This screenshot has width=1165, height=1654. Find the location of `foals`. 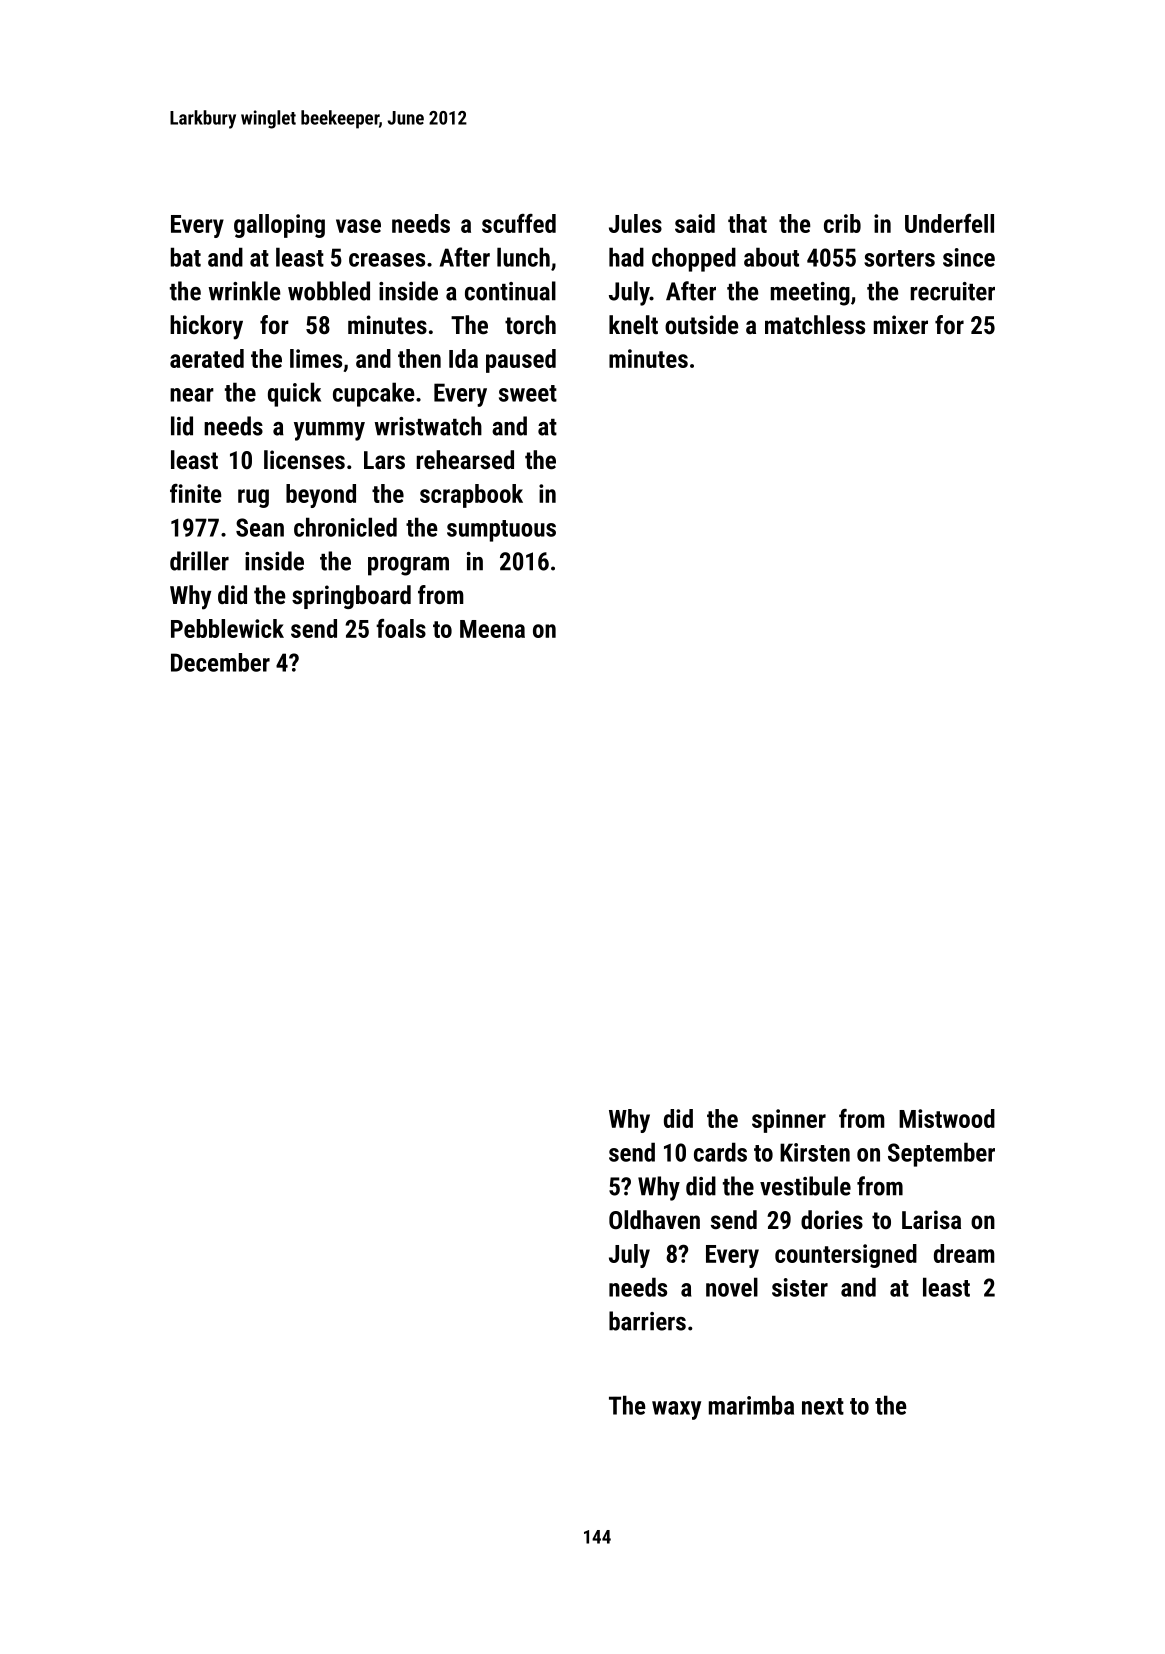

foals is located at coordinates (401, 628).
